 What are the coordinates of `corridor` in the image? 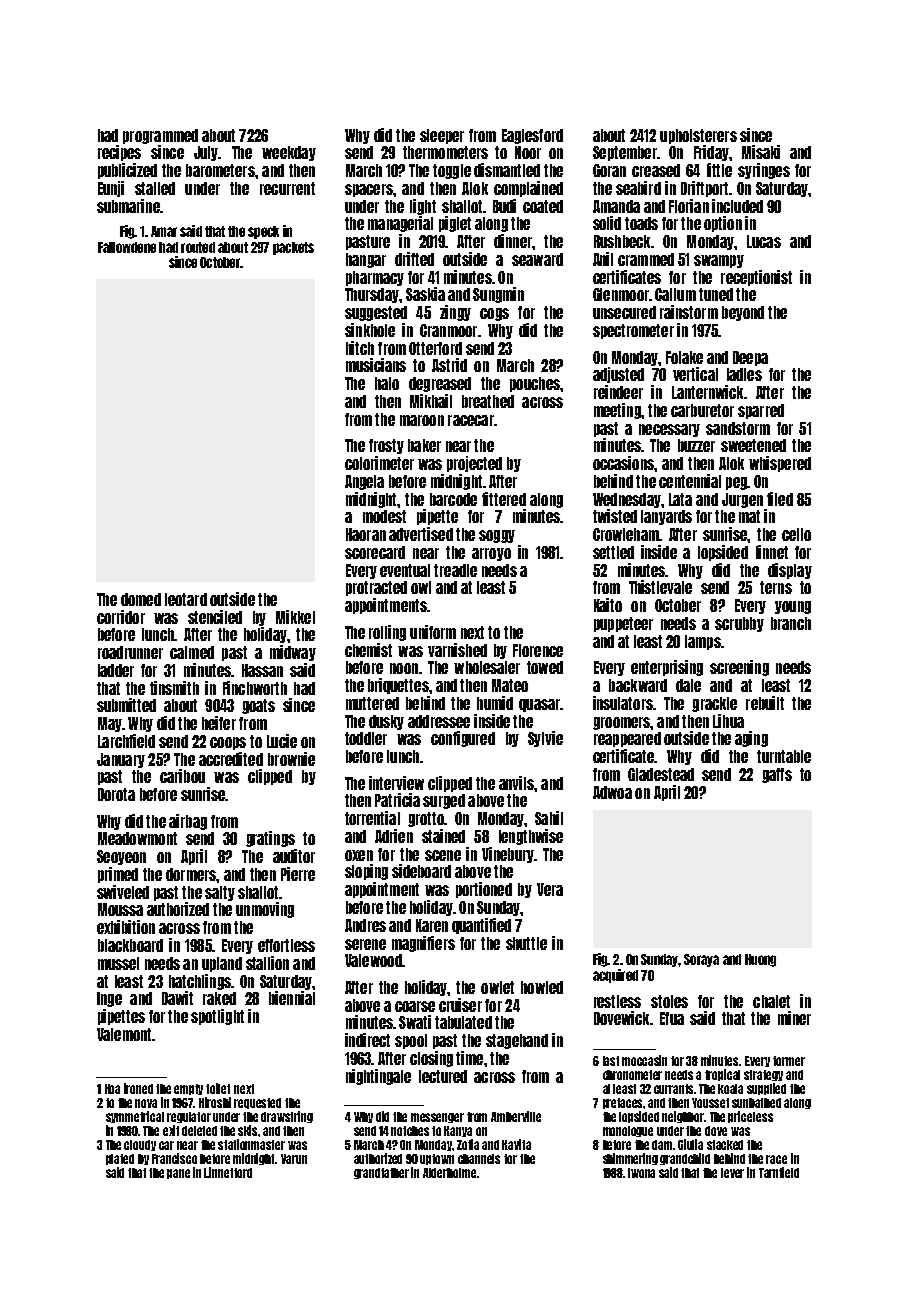 It's located at (121, 617).
